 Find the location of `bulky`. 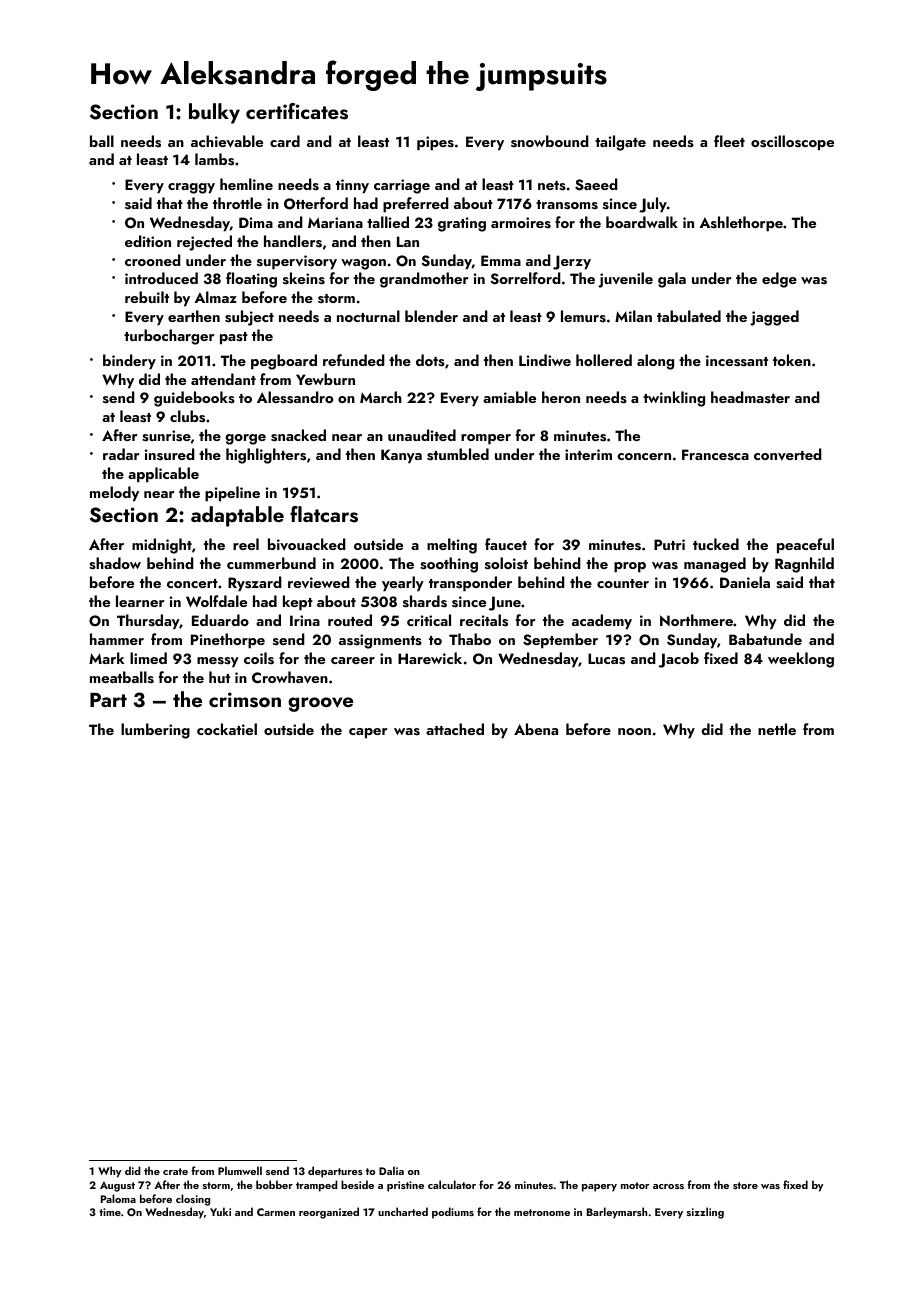

bulky is located at coordinates (214, 113).
